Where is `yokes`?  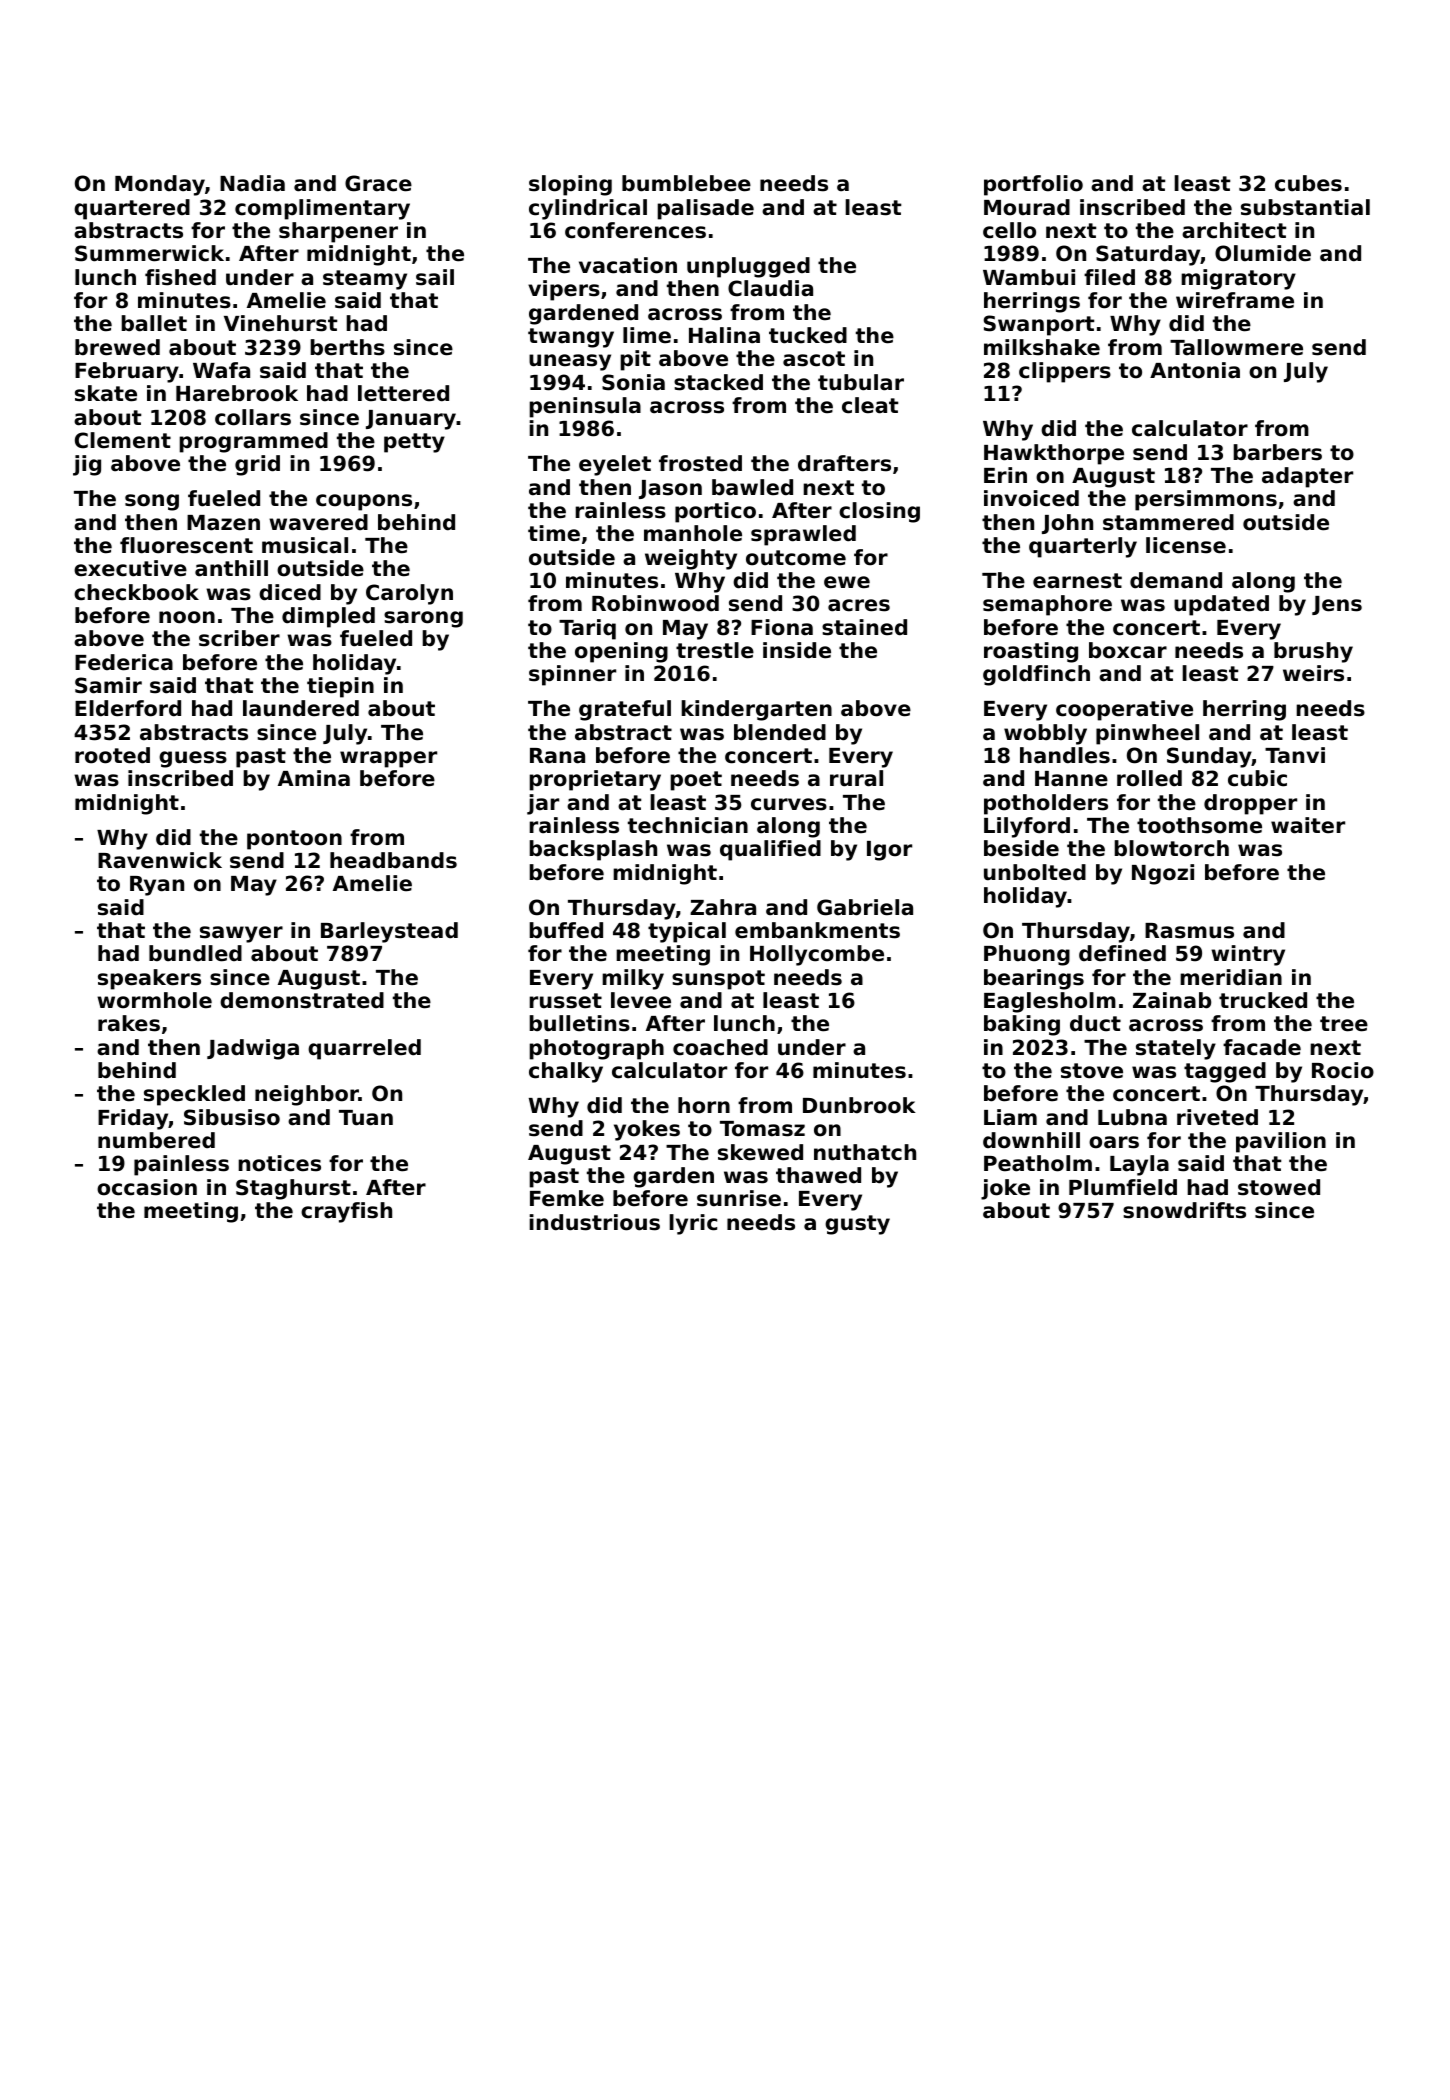 yokes is located at coordinates (647, 1130).
